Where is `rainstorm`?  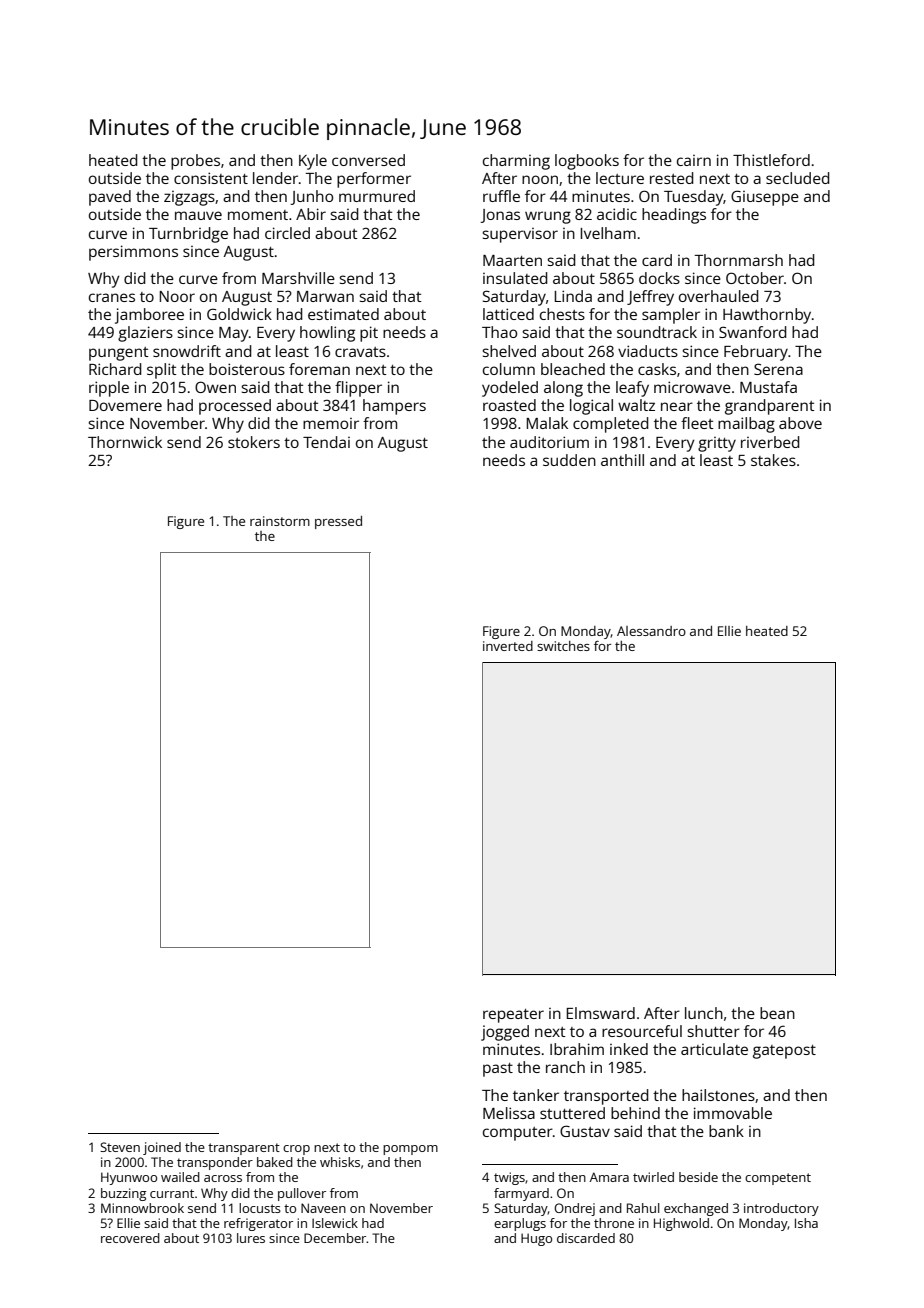
rainstorm is located at coordinates (280, 521).
